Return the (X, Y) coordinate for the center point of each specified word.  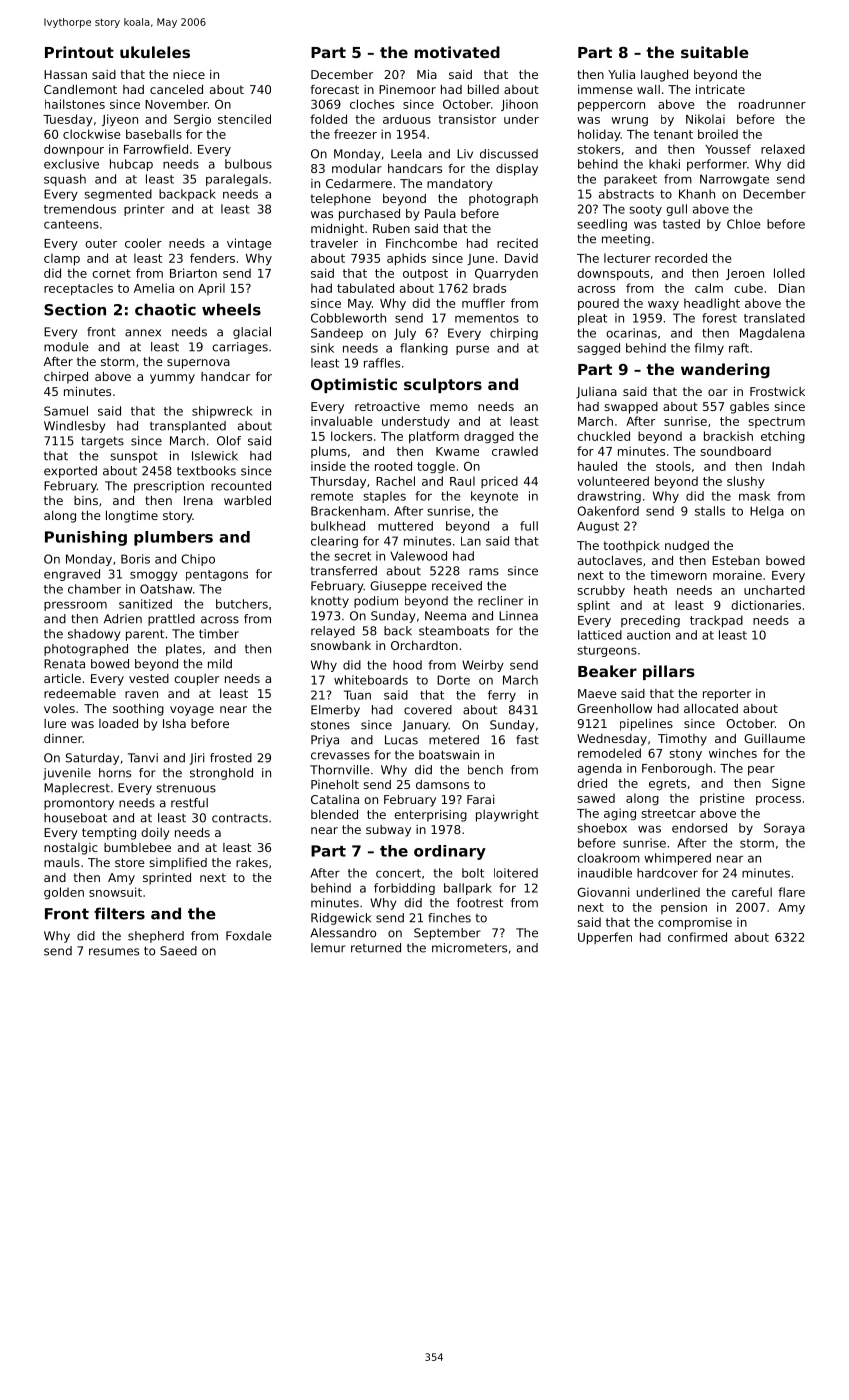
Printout (79, 52)
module (66, 347)
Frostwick (777, 391)
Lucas (401, 740)
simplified (178, 864)
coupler (196, 680)
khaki (664, 164)
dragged (489, 437)
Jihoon (519, 105)
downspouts (613, 274)
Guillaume (774, 738)
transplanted (188, 427)
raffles (382, 363)
